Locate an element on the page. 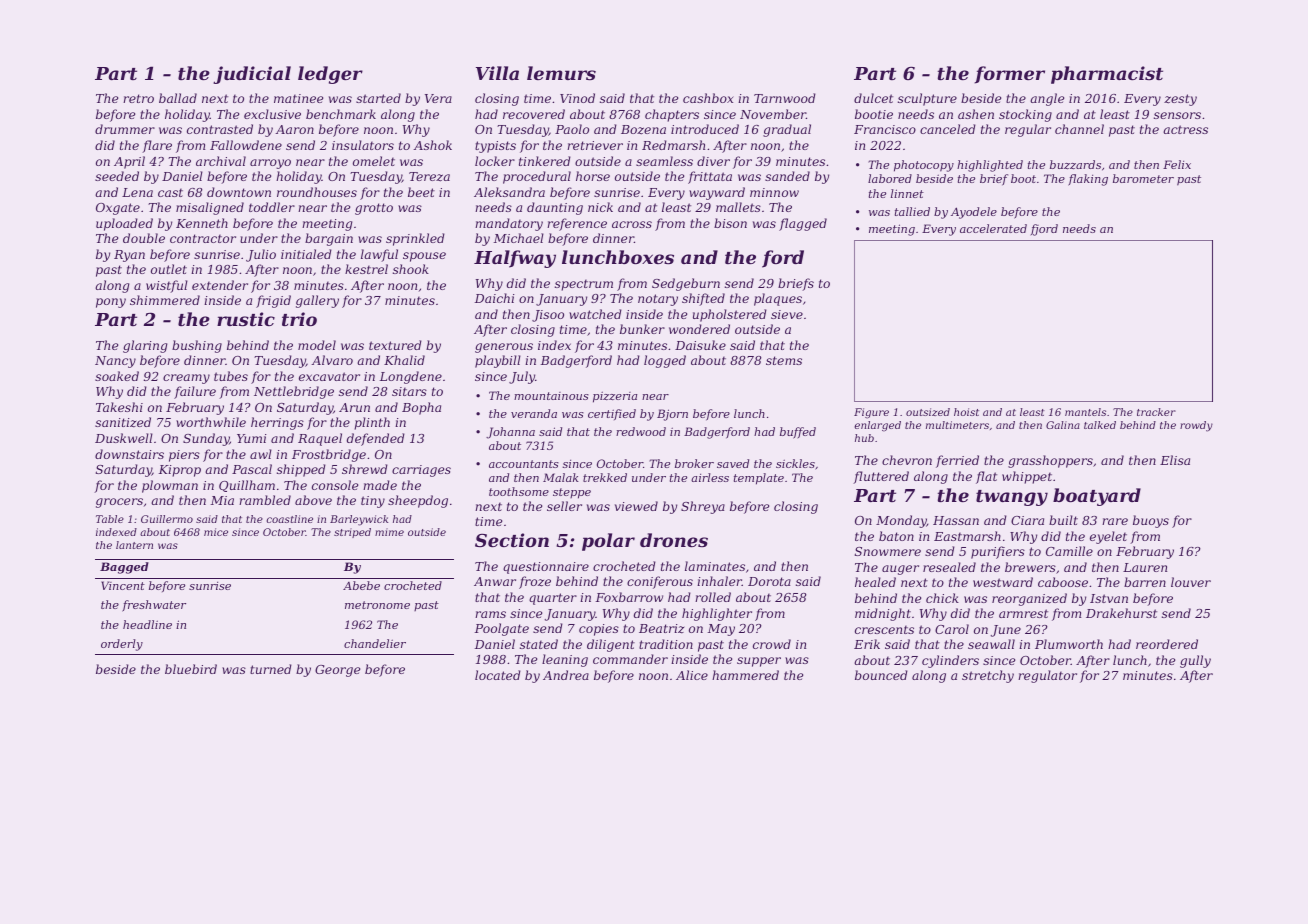  hoist is located at coordinates (966, 412).
